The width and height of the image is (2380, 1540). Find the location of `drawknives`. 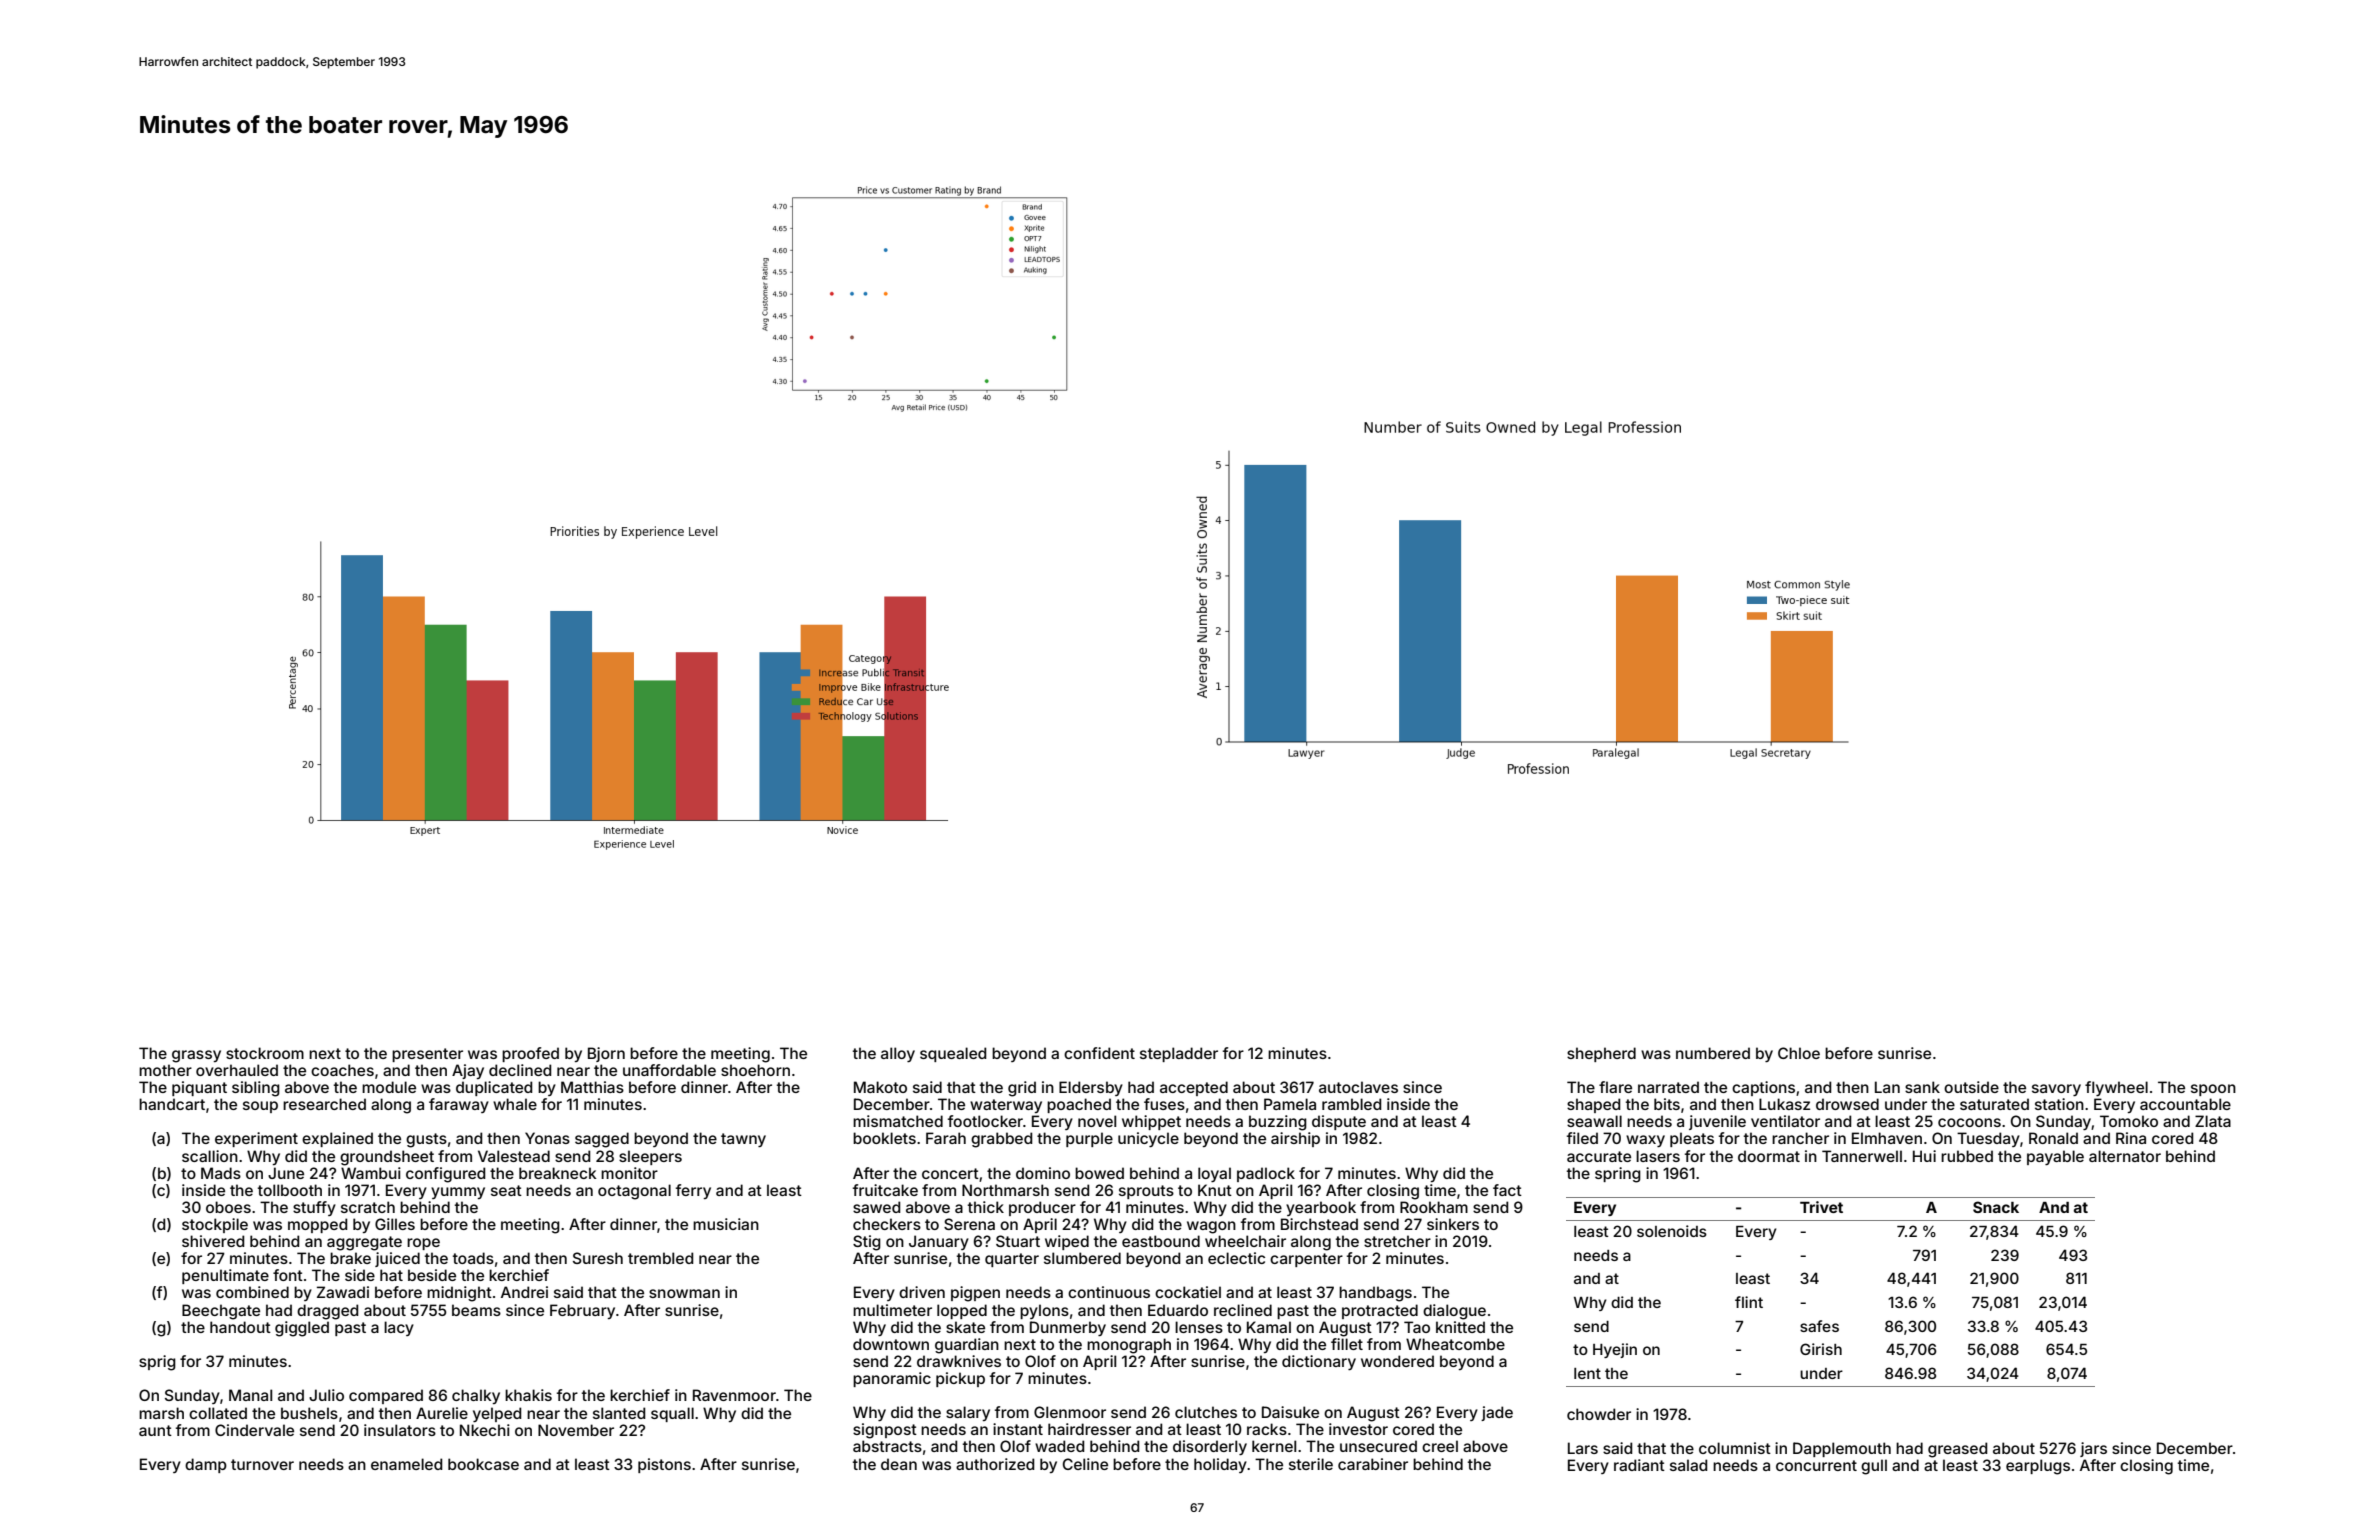

drawknives is located at coordinates (959, 1361).
